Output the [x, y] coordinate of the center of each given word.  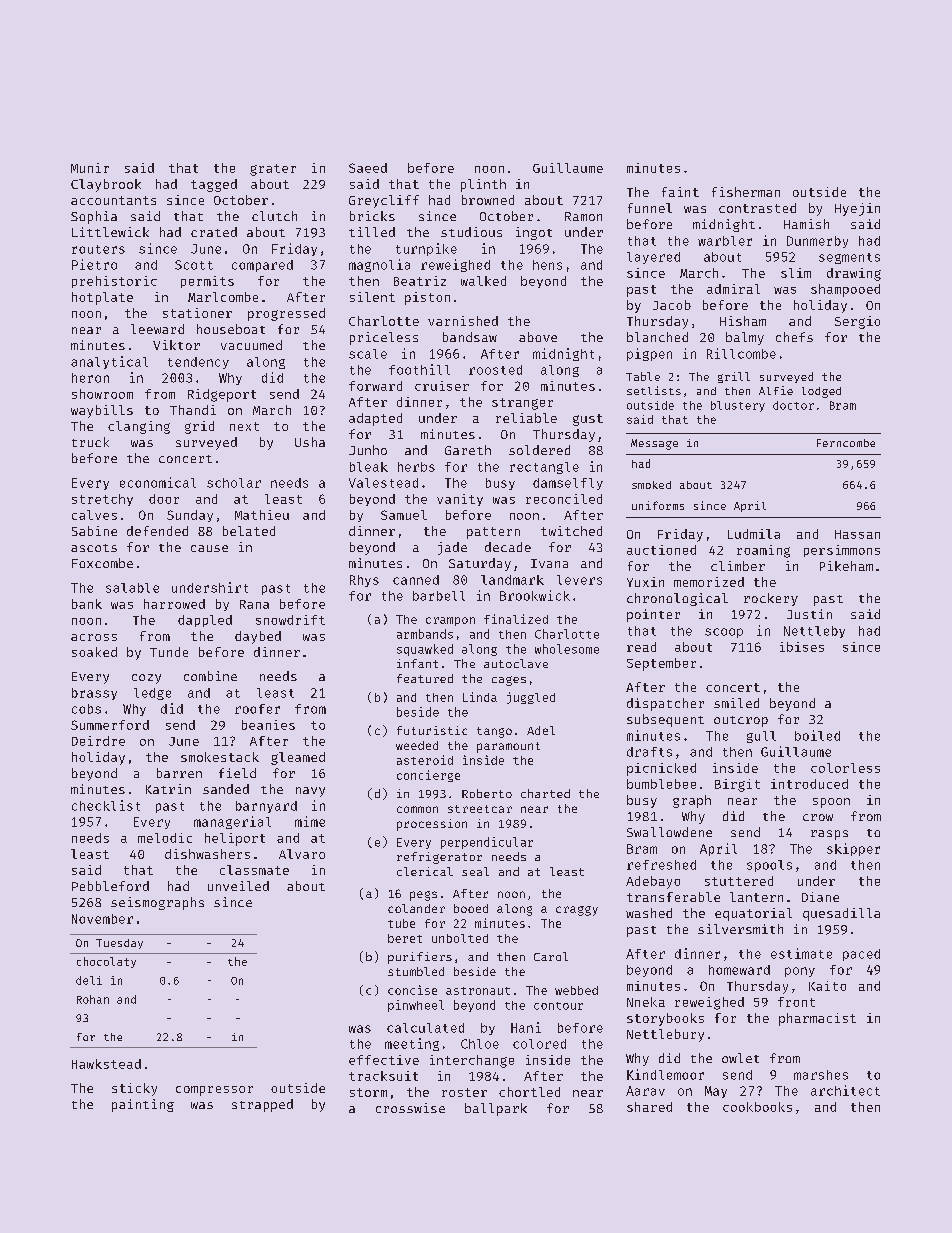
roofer [257, 709]
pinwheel [416, 1006]
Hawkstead [106, 1064]
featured [425, 678]
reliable [526, 418]
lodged [821, 392]
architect [845, 1090]
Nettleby [814, 632]
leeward [157, 329]
